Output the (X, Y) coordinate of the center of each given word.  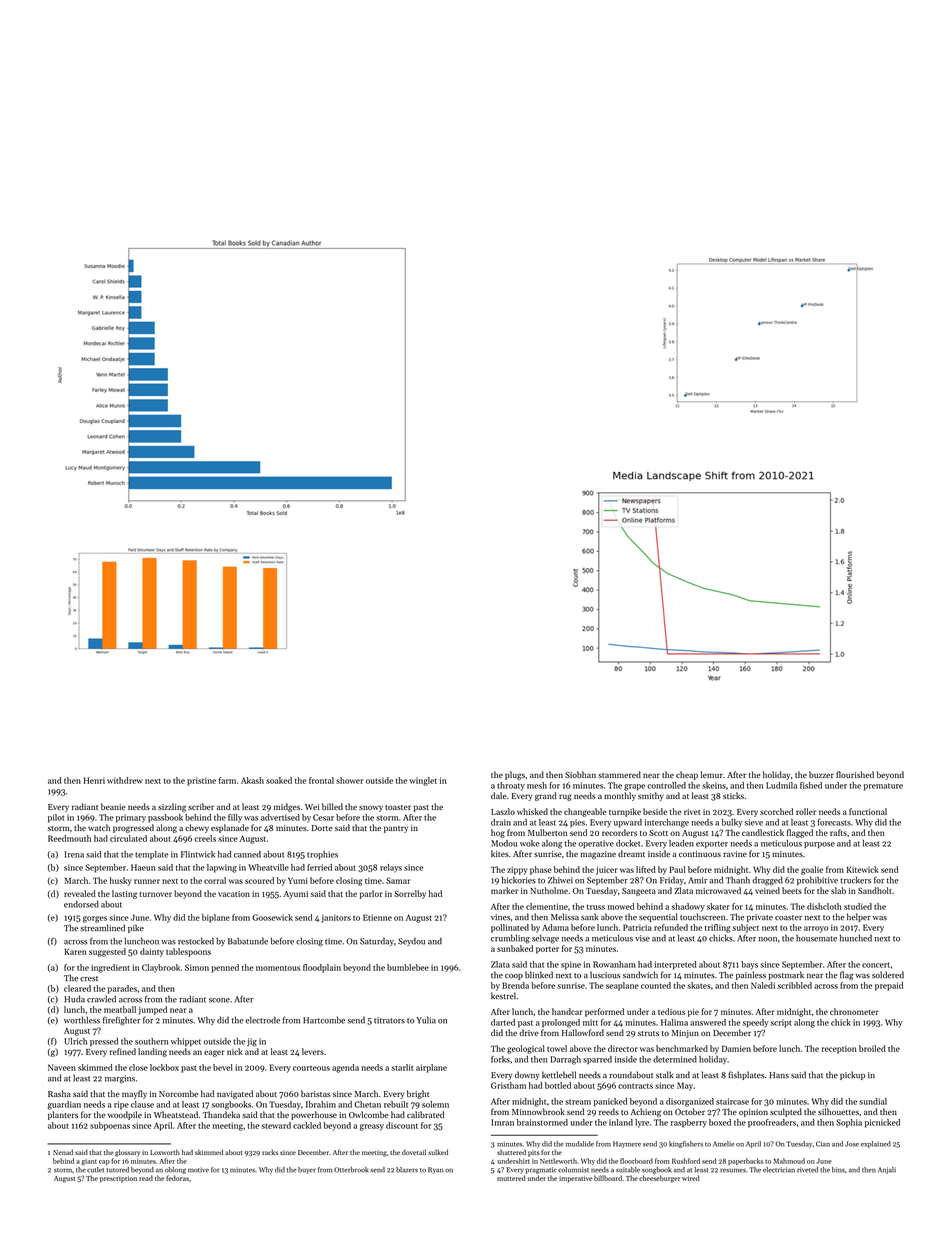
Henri (94, 780)
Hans (779, 1075)
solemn (435, 1104)
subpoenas (110, 1126)
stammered (619, 774)
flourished (855, 774)
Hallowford (583, 1032)
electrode (262, 1020)
